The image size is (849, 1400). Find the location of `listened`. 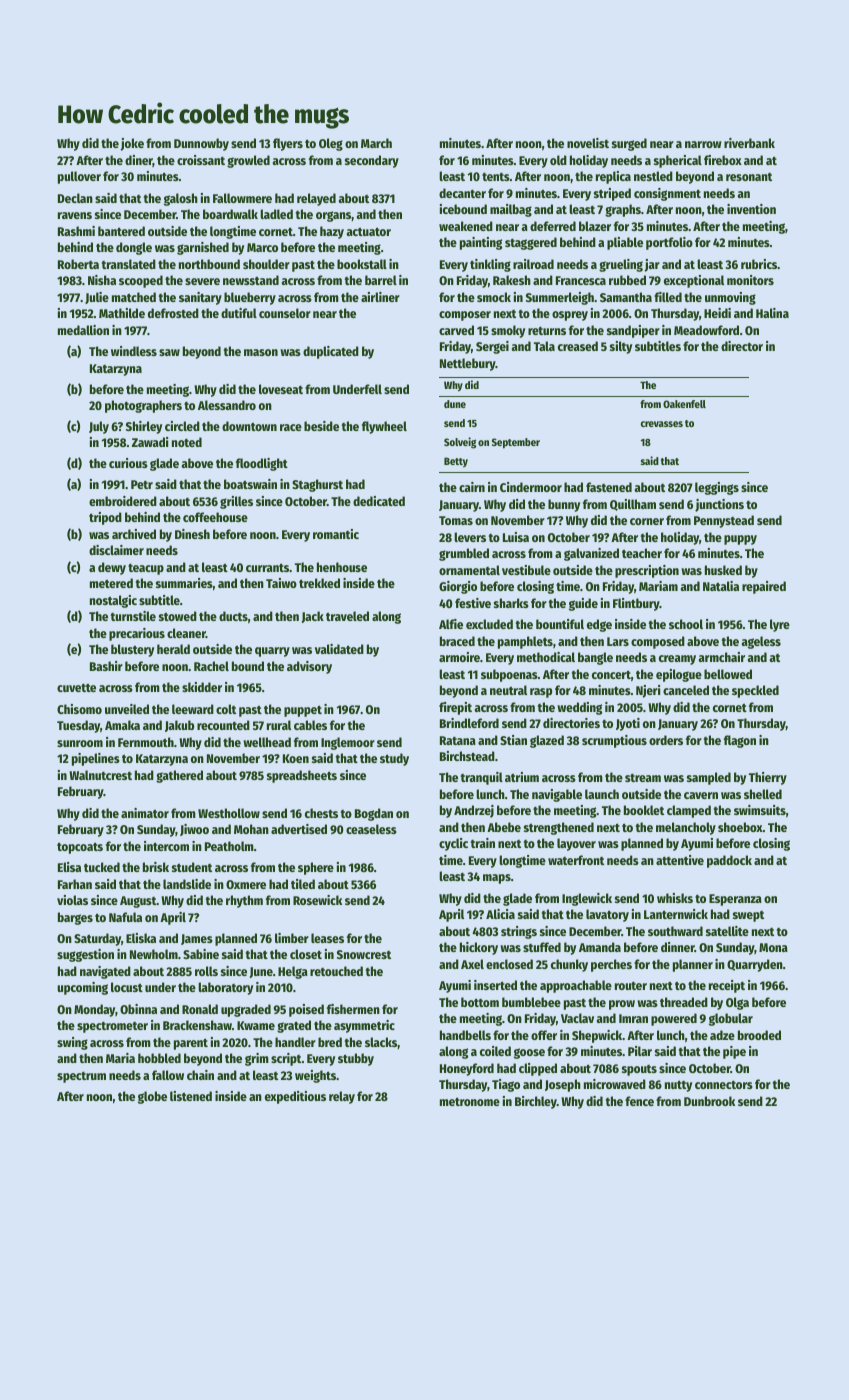

listened is located at coordinates (191, 1096).
